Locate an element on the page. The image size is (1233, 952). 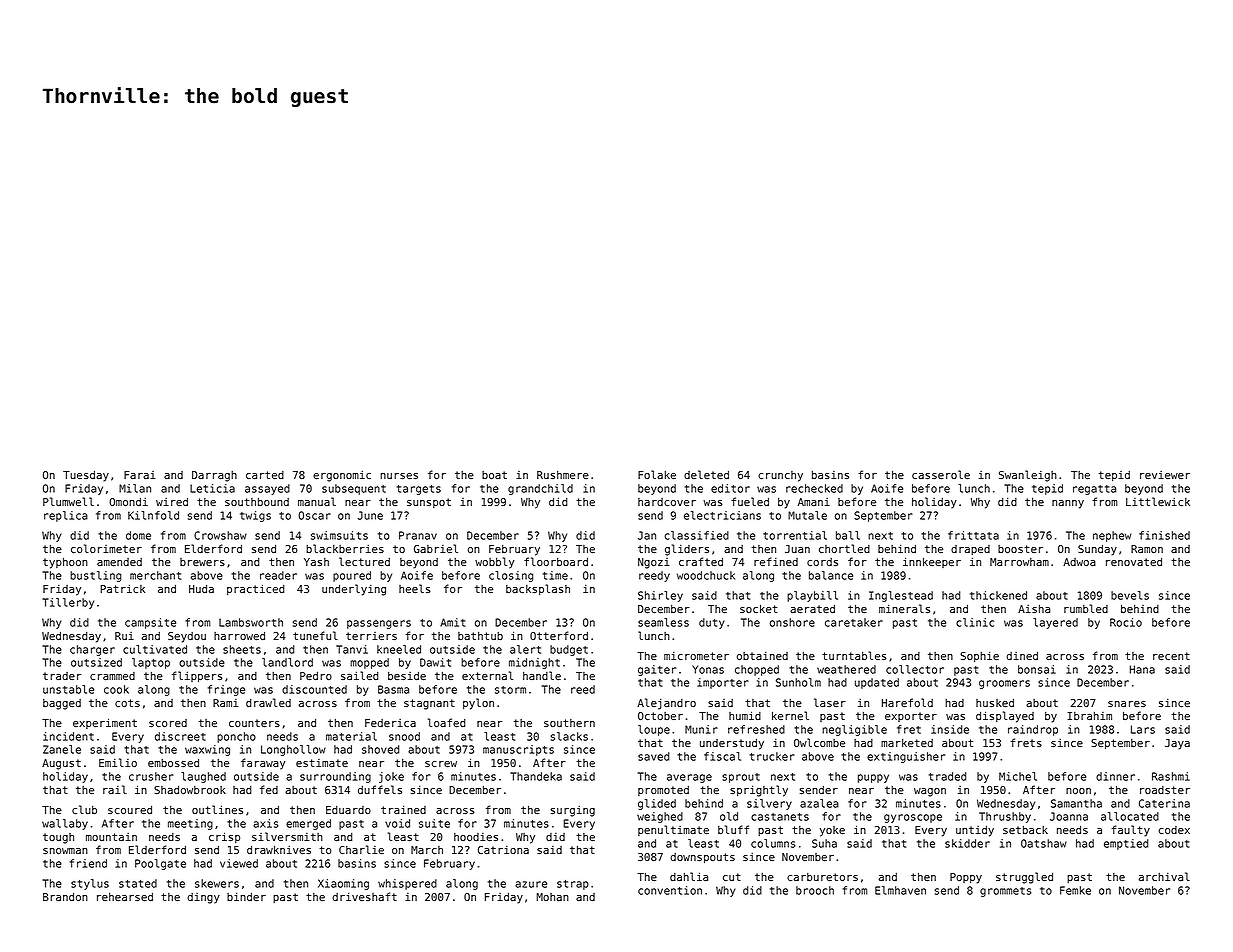
surging is located at coordinates (572, 811).
